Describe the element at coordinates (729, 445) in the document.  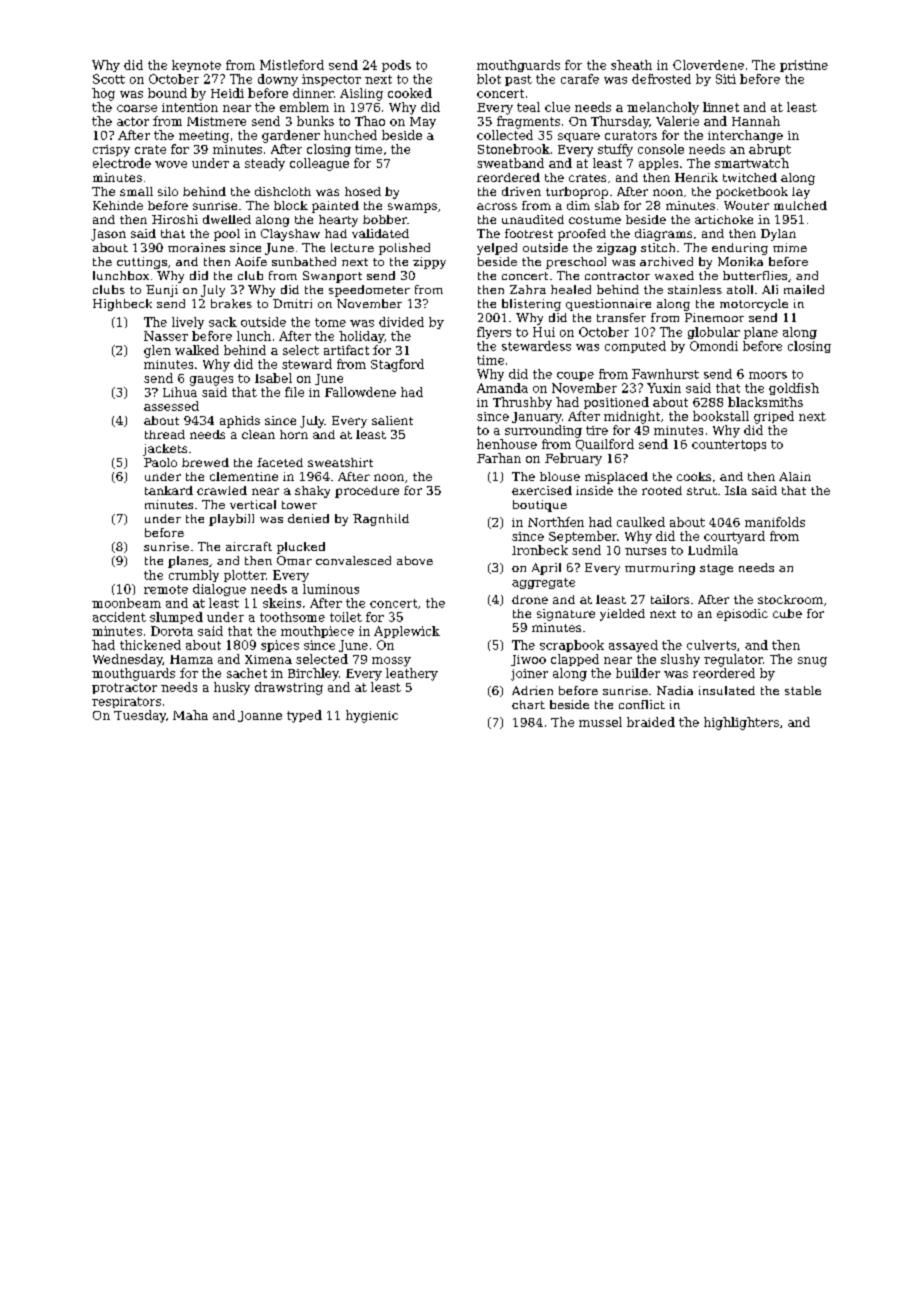
I see `countertops` at that location.
